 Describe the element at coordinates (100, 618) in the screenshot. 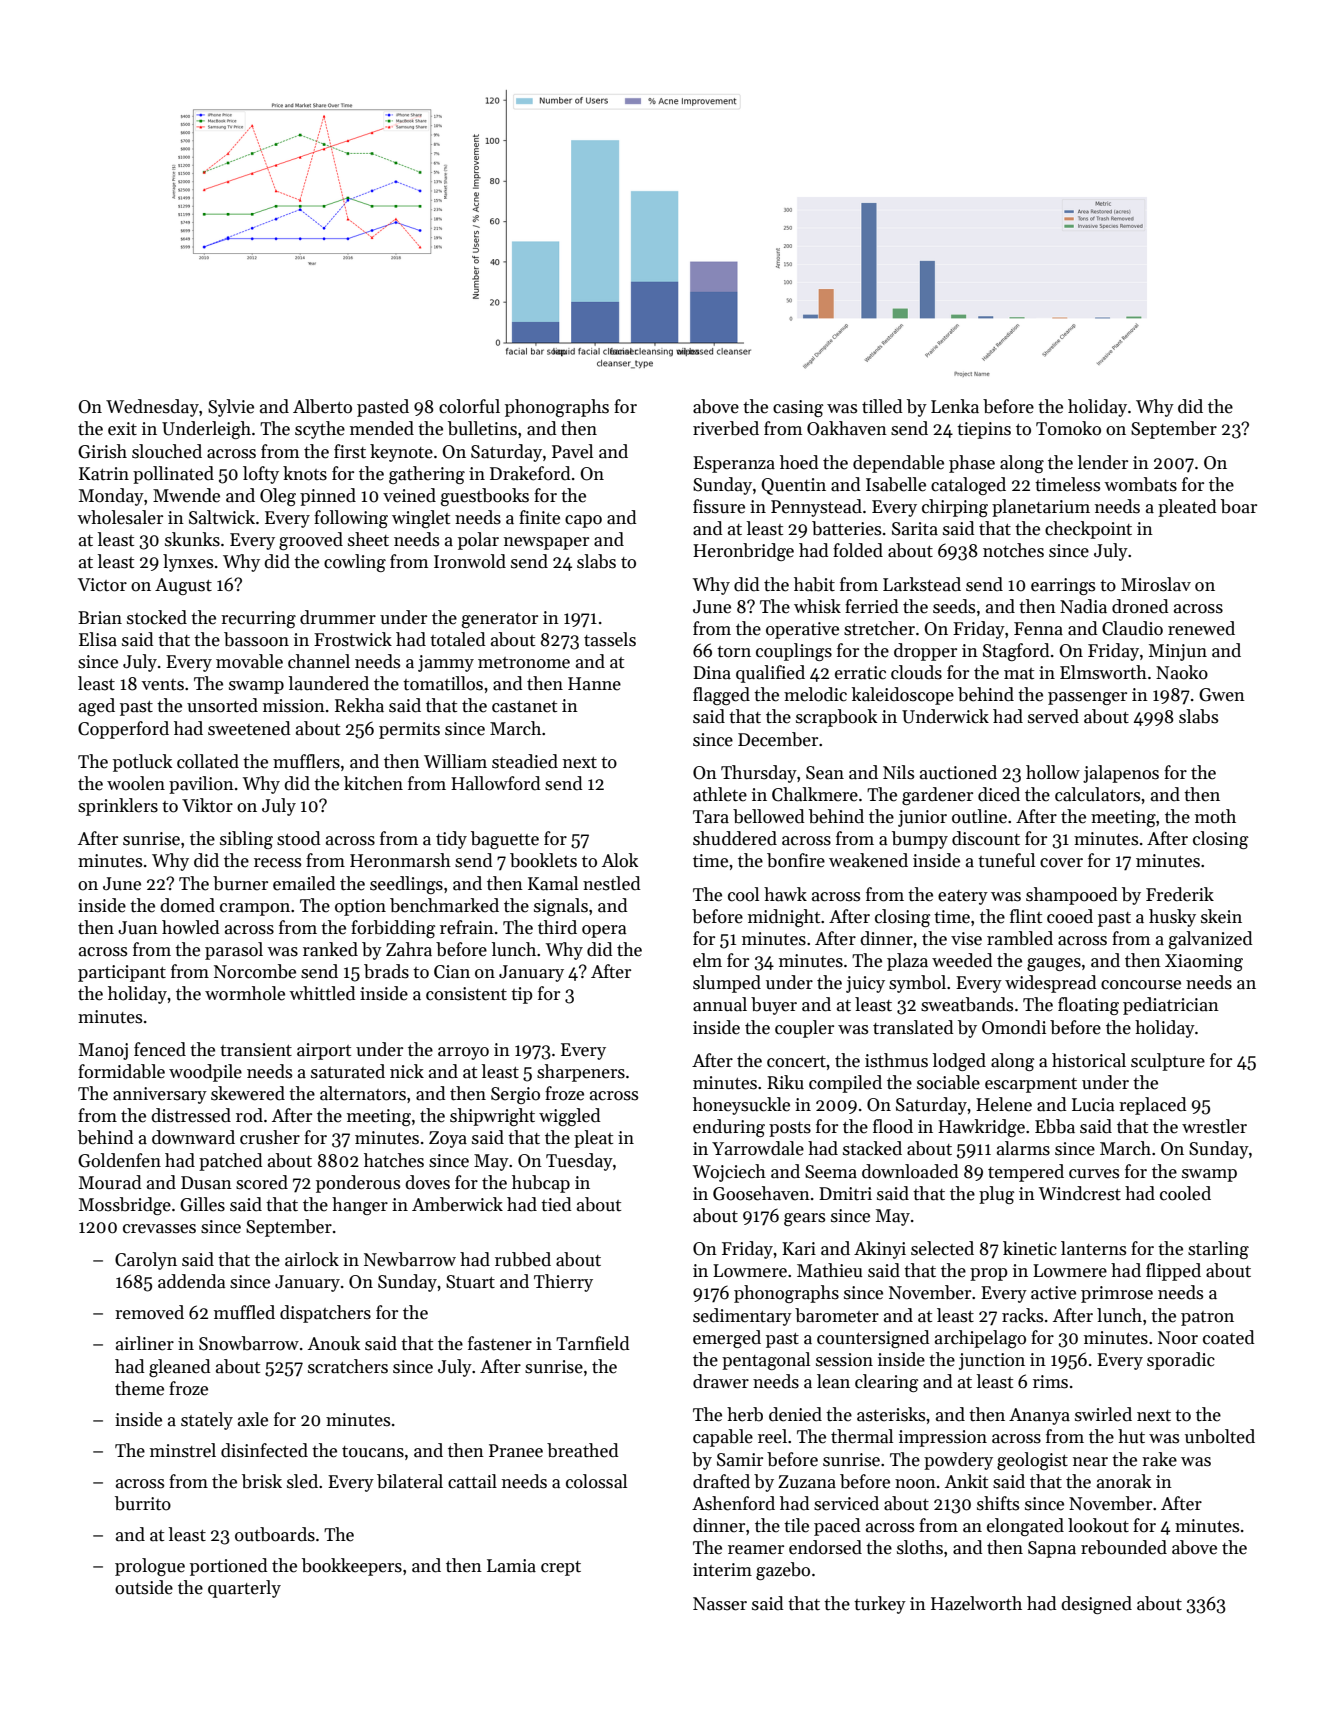

I see `Brian` at that location.
